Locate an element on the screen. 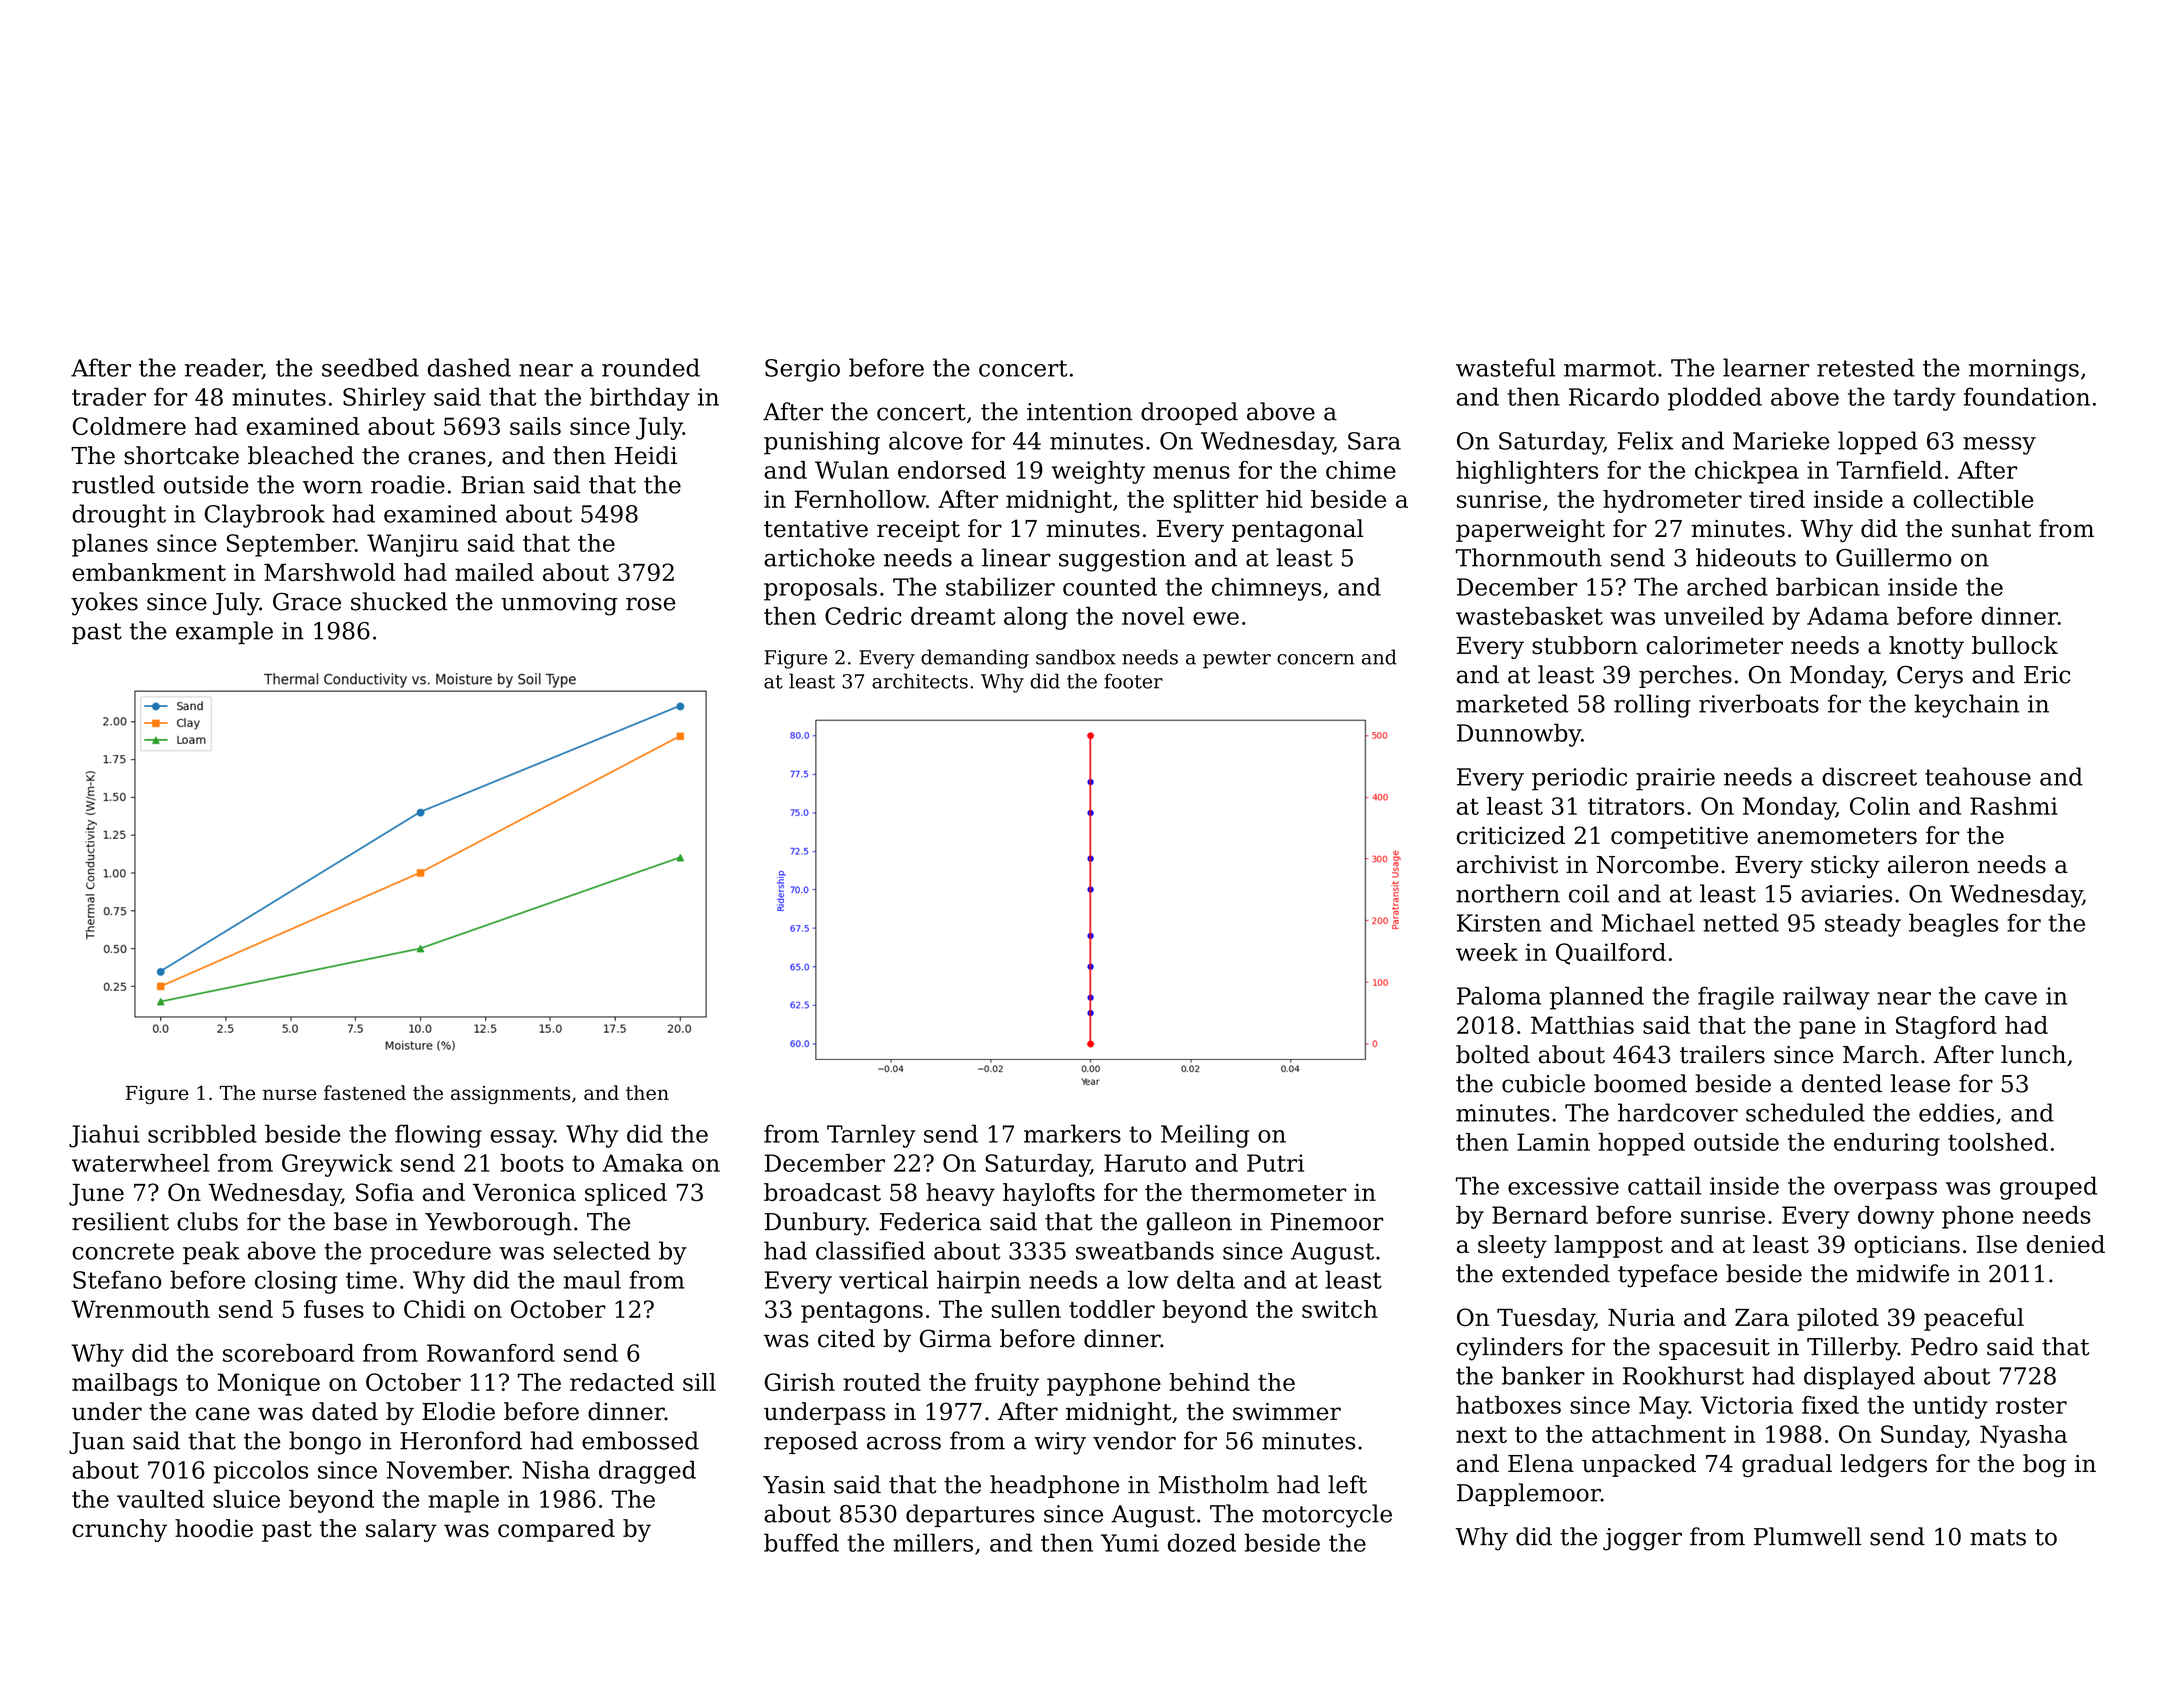 The image size is (2178, 1683). assignments is located at coordinates (510, 1095).
